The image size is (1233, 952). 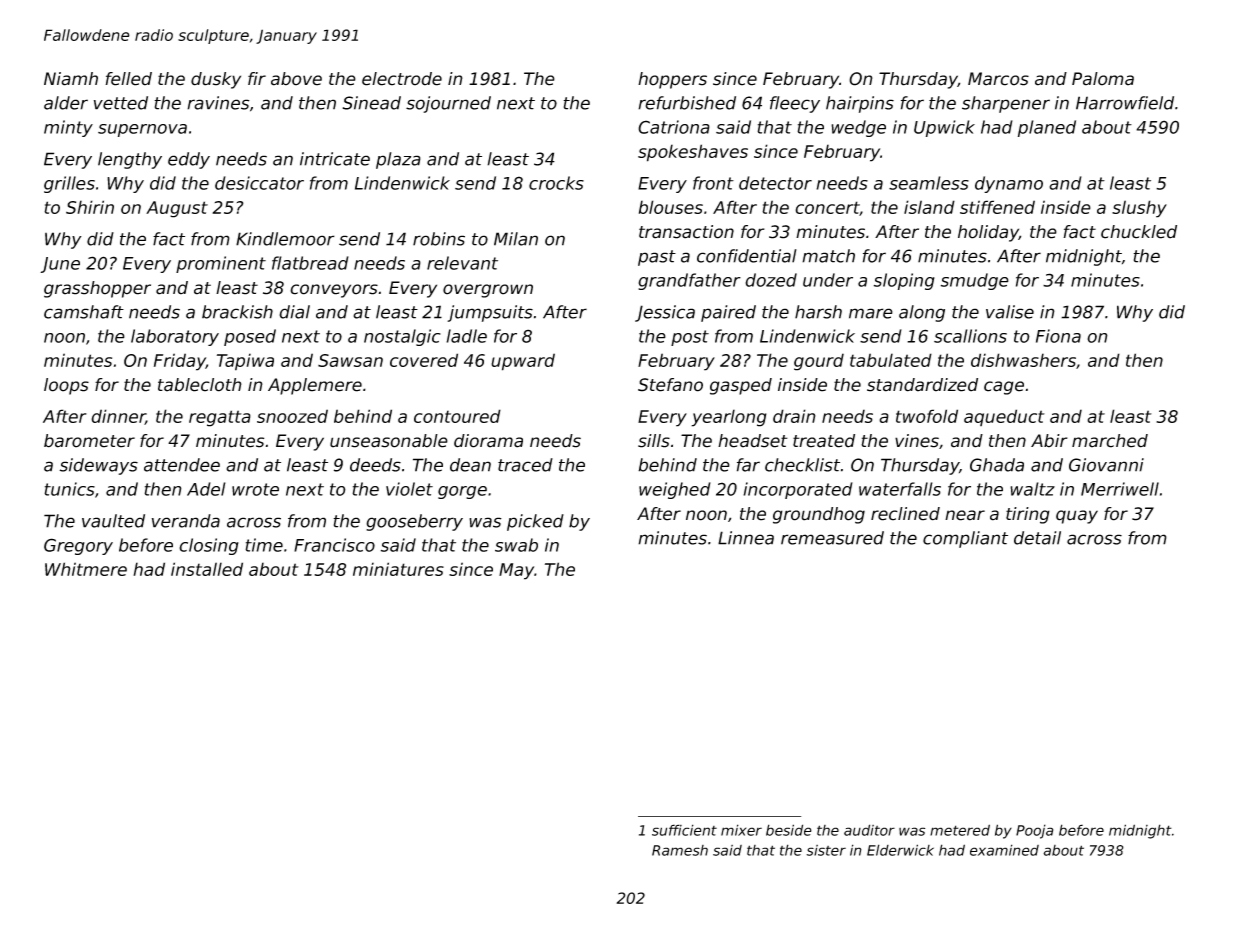 What do you see at coordinates (207, 569) in the document?
I see `installed` at bounding box center [207, 569].
